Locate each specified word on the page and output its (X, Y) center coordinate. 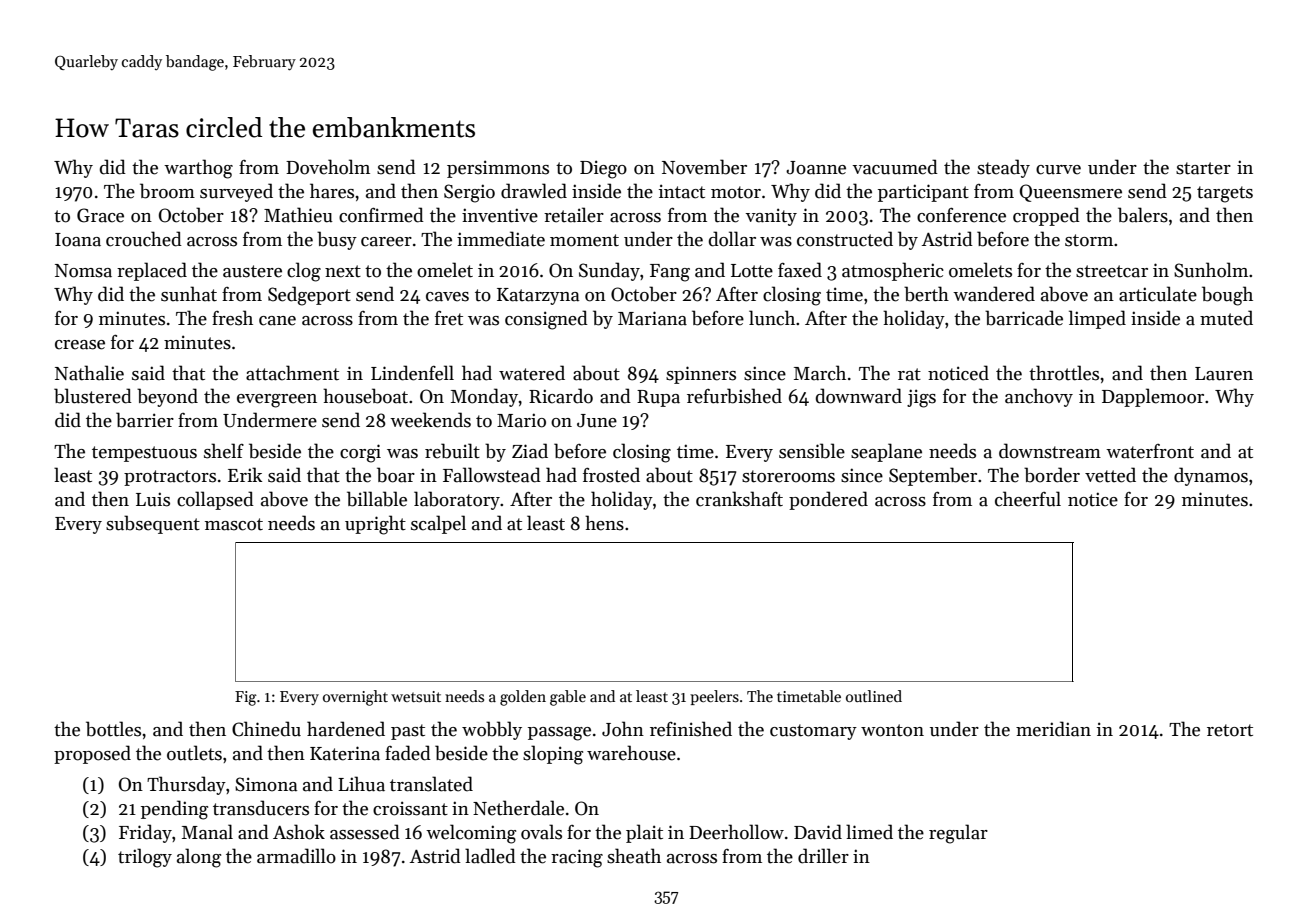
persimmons (498, 169)
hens (604, 523)
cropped (1046, 216)
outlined (874, 696)
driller (823, 856)
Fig (246, 698)
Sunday (609, 271)
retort (1230, 730)
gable (568, 698)
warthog (198, 169)
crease (80, 345)
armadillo (296, 856)
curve (1058, 170)
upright (375, 525)
